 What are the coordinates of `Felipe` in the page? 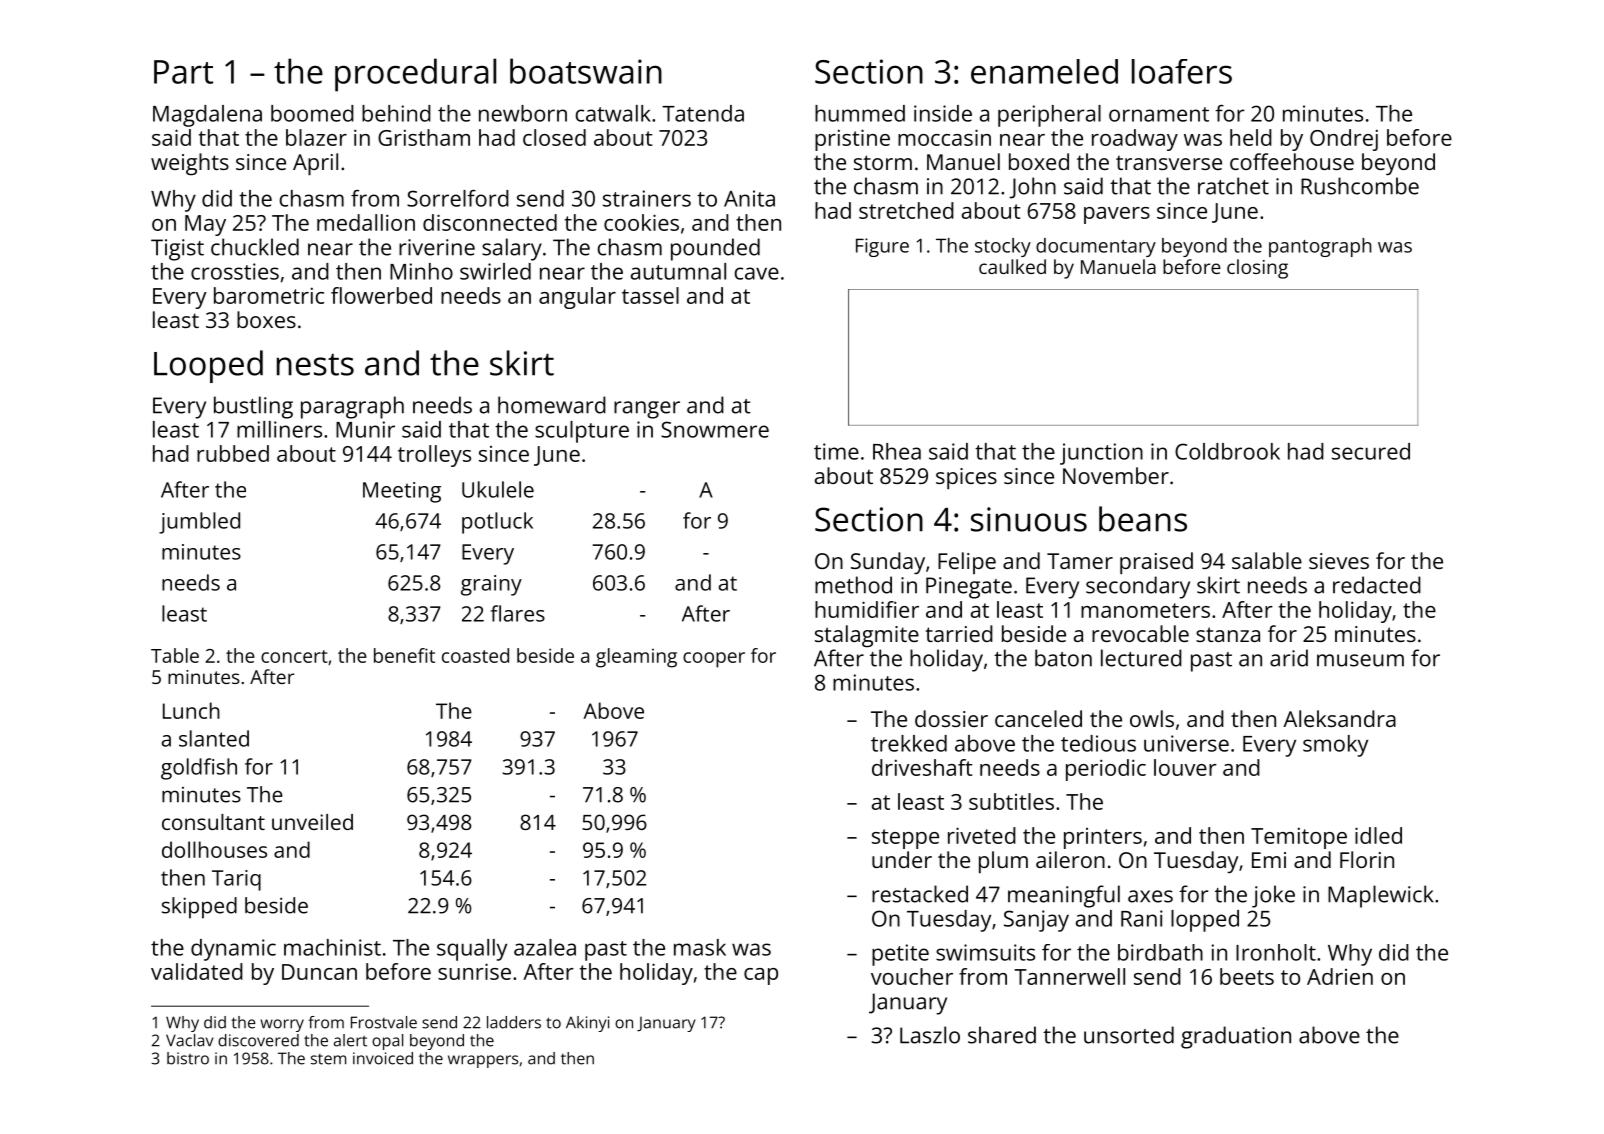 It's located at (967, 563).
